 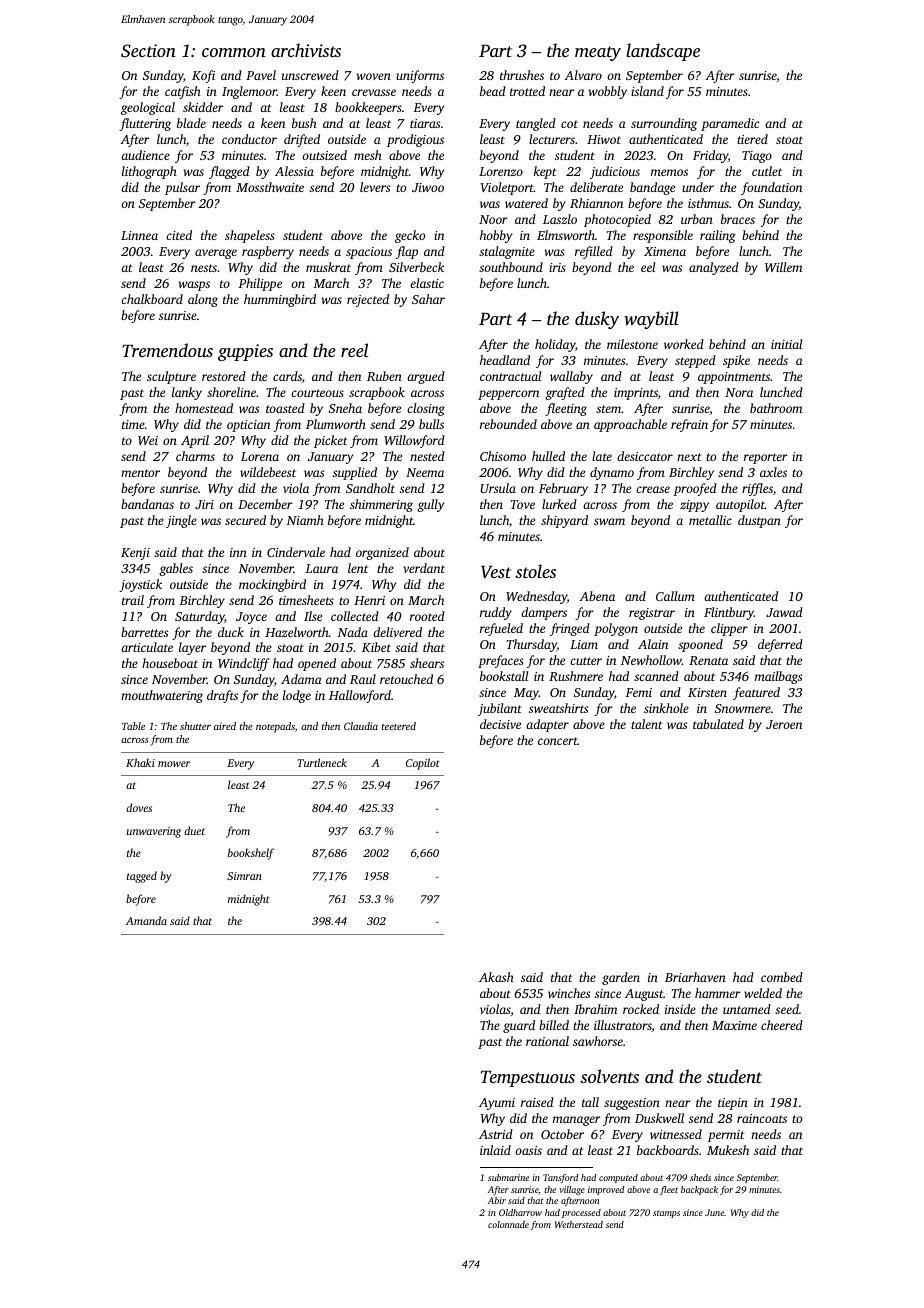 I want to click on mockingbird, so click(x=272, y=585).
